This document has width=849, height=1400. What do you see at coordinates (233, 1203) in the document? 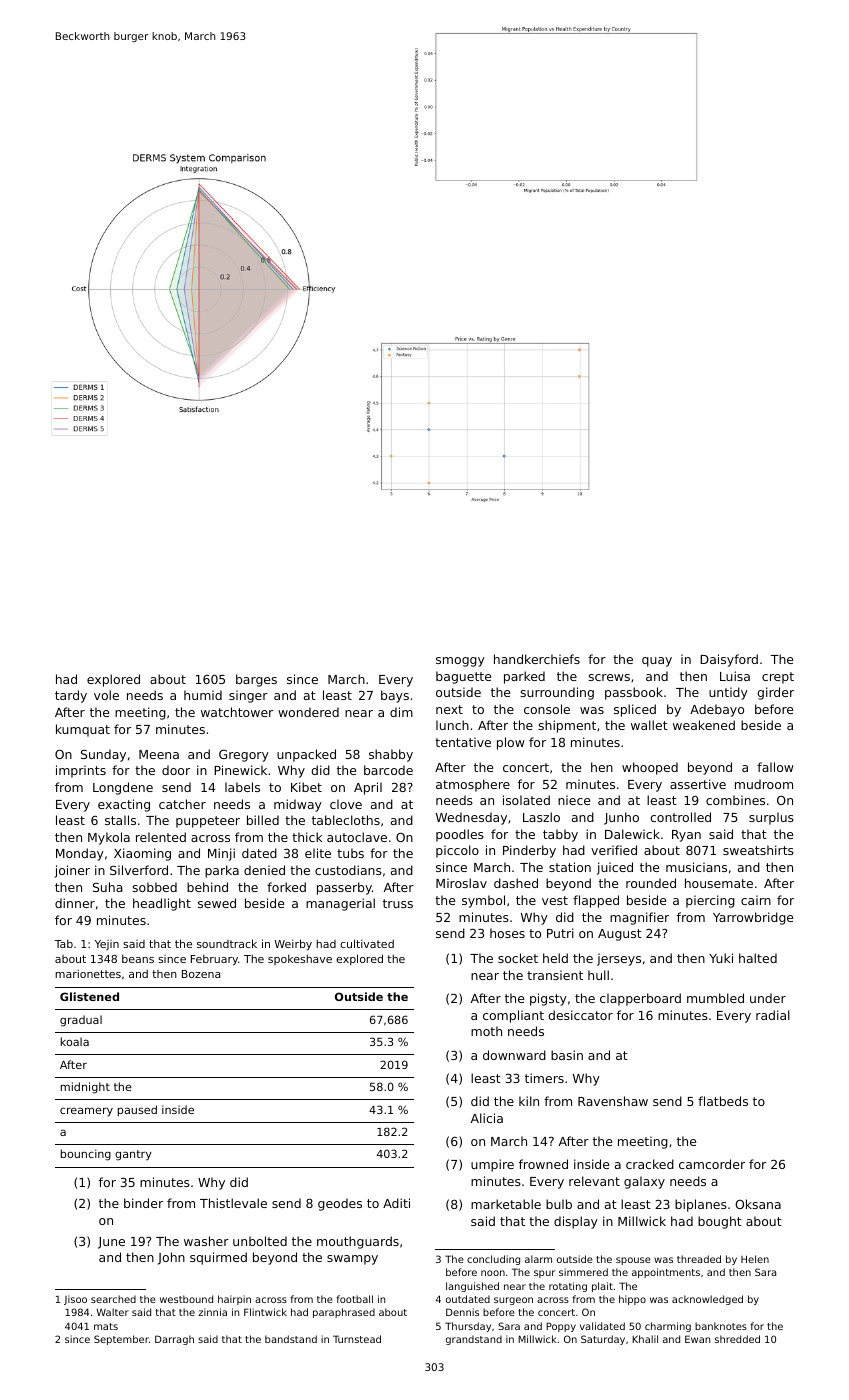
I see `Thistlevale` at bounding box center [233, 1203].
